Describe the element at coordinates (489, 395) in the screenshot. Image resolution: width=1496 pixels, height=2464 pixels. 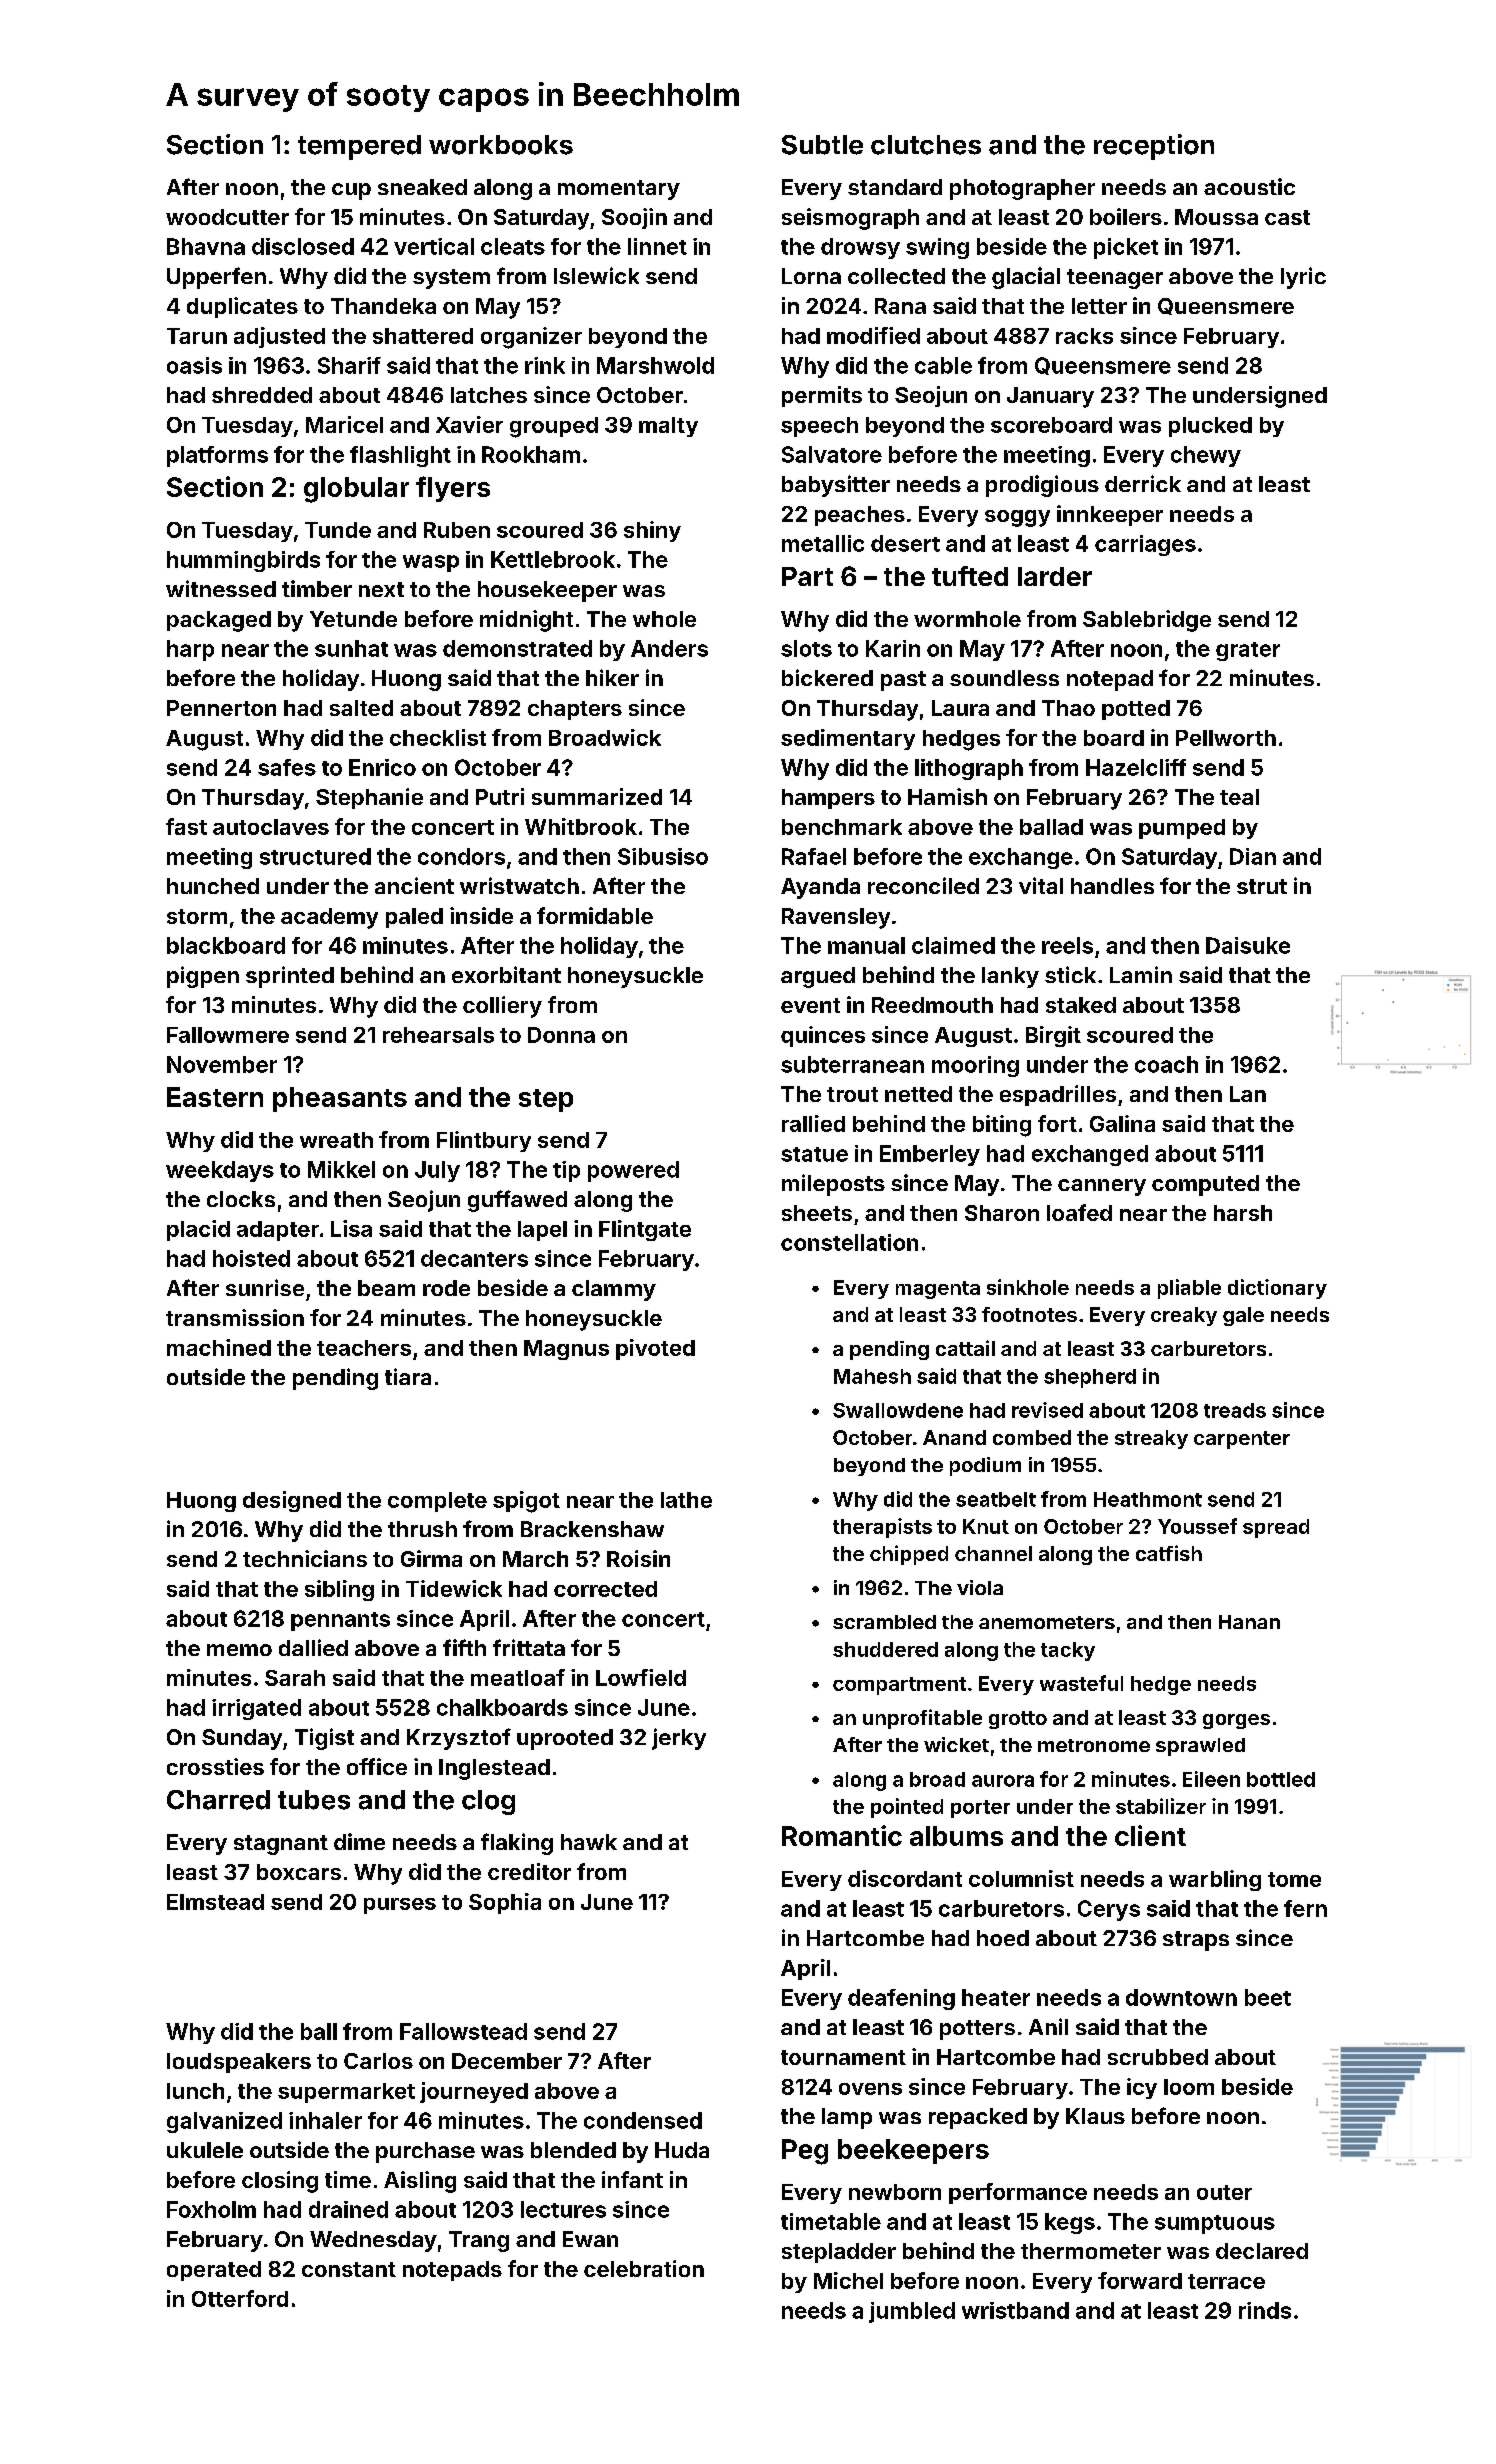
I see `latches` at that location.
